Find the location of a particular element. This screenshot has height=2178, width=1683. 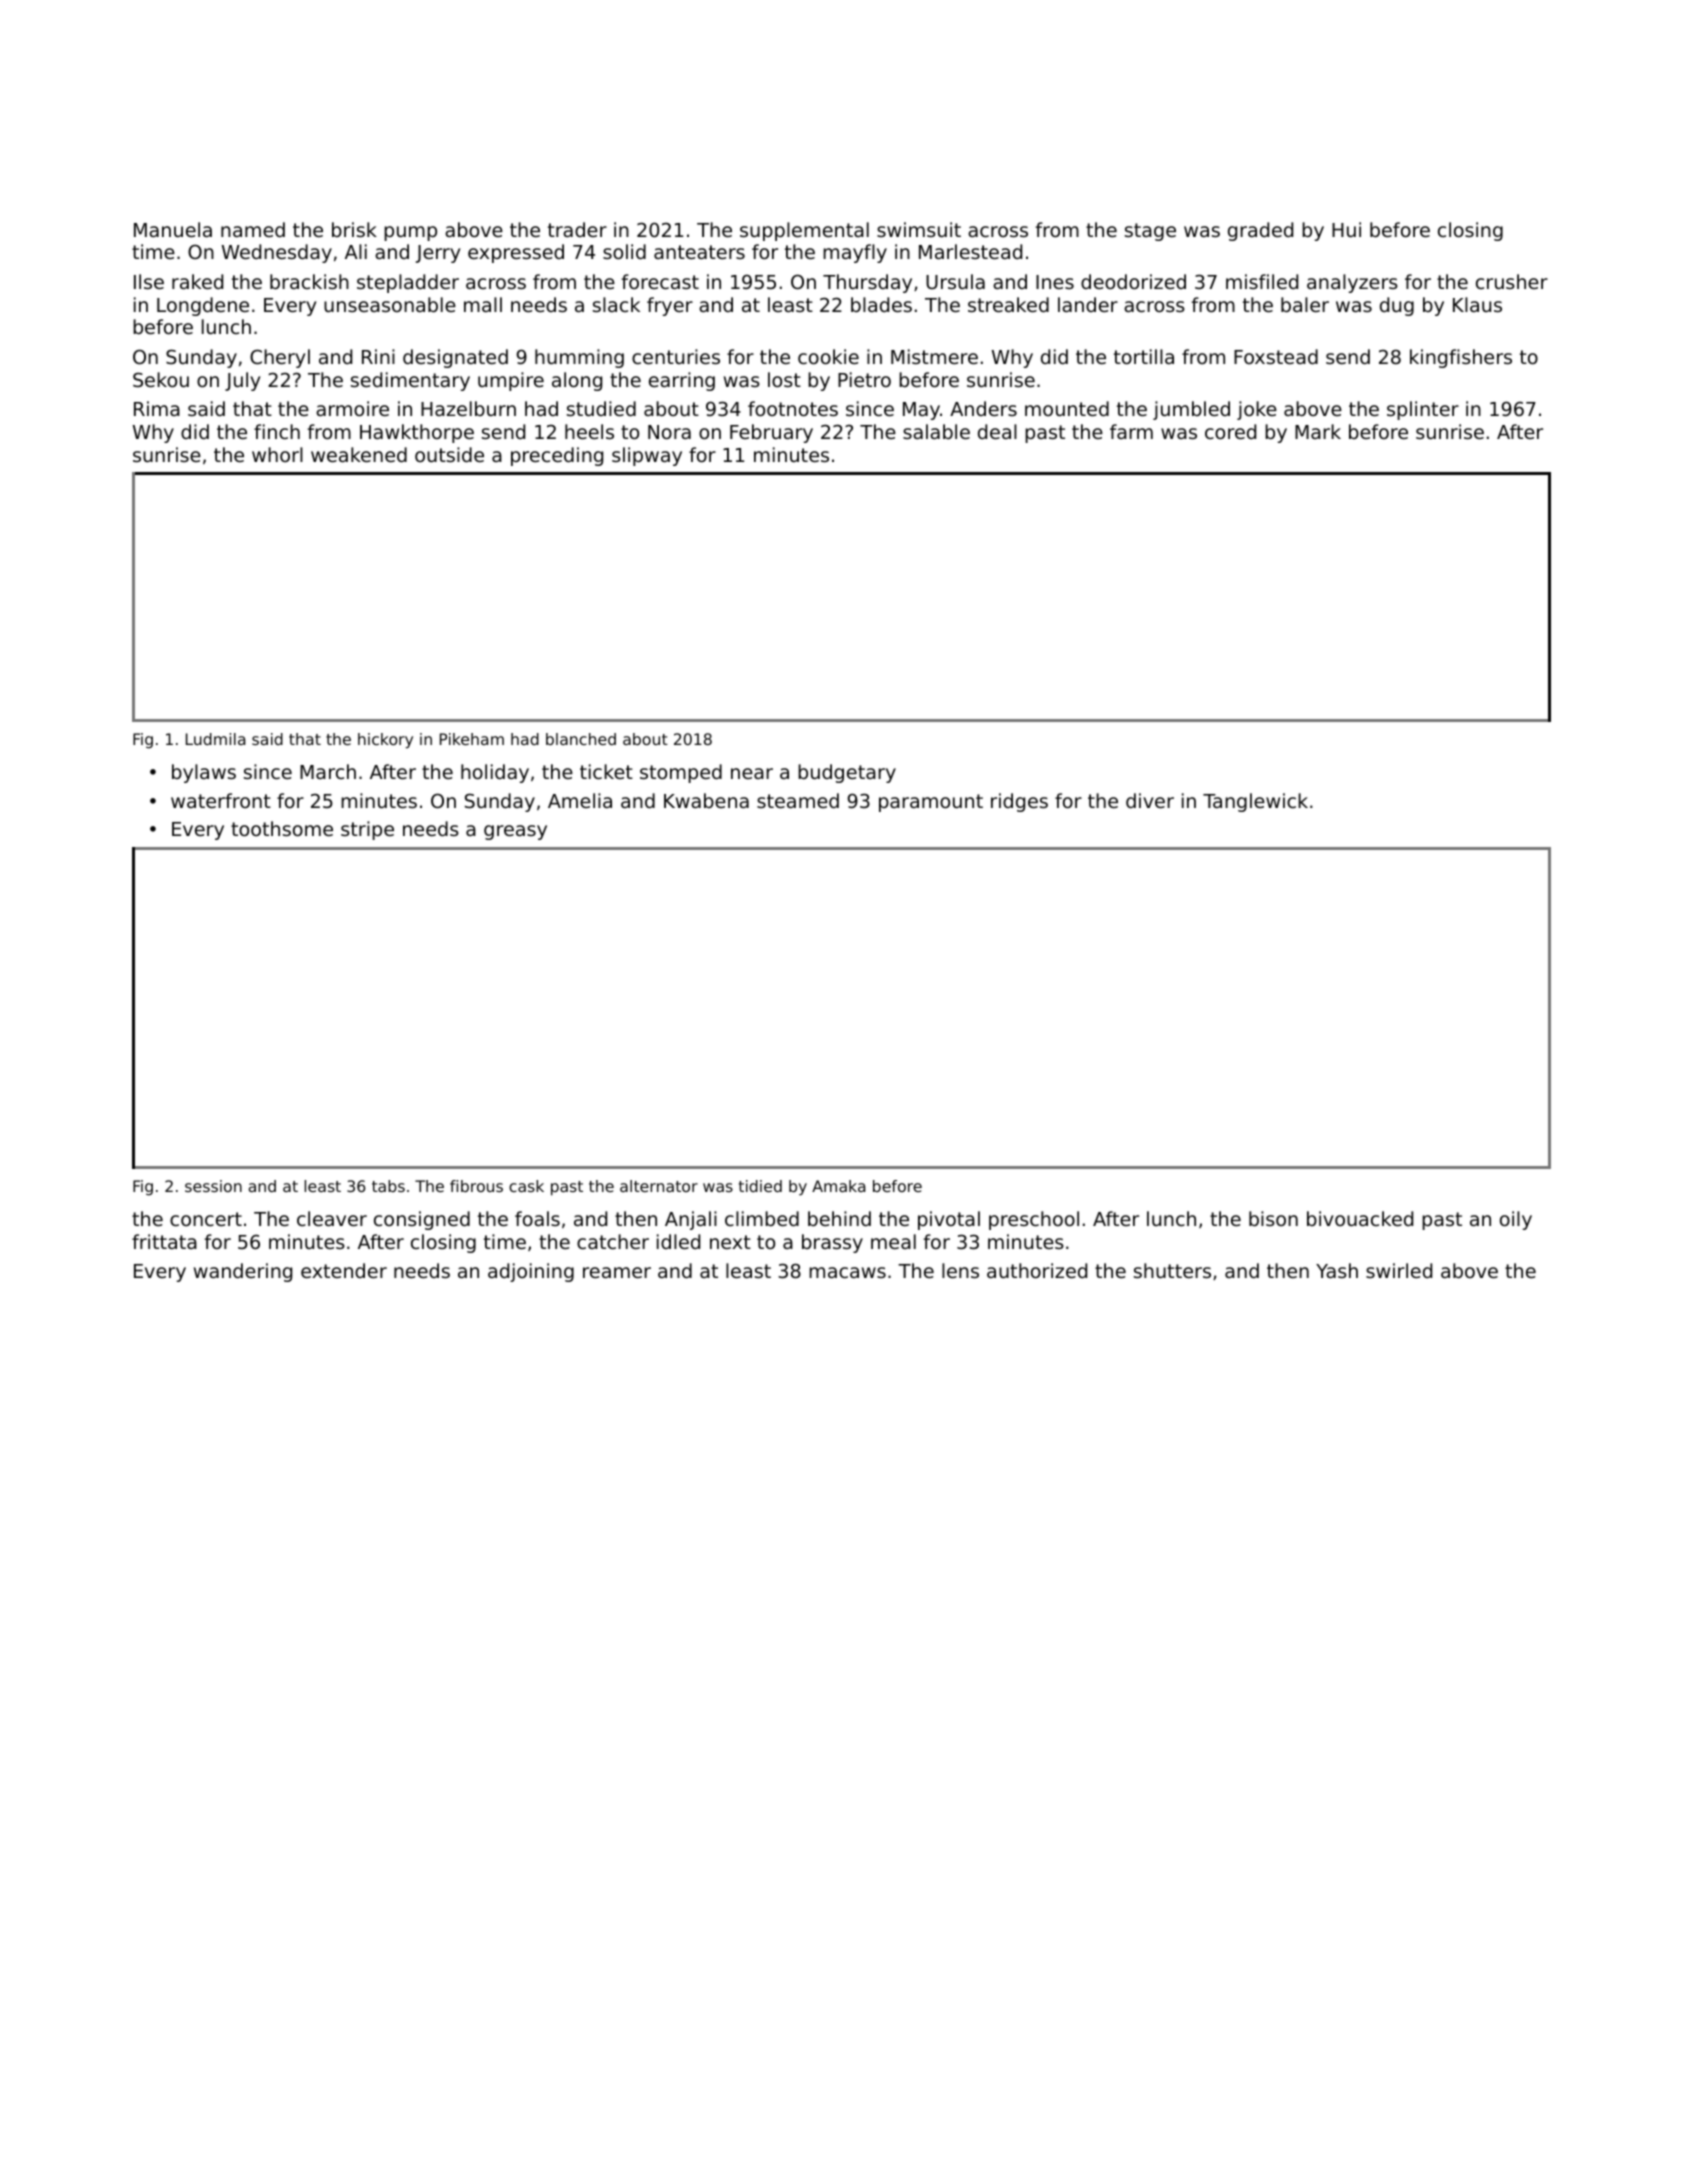

swimsuit is located at coordinates (919, 229).
